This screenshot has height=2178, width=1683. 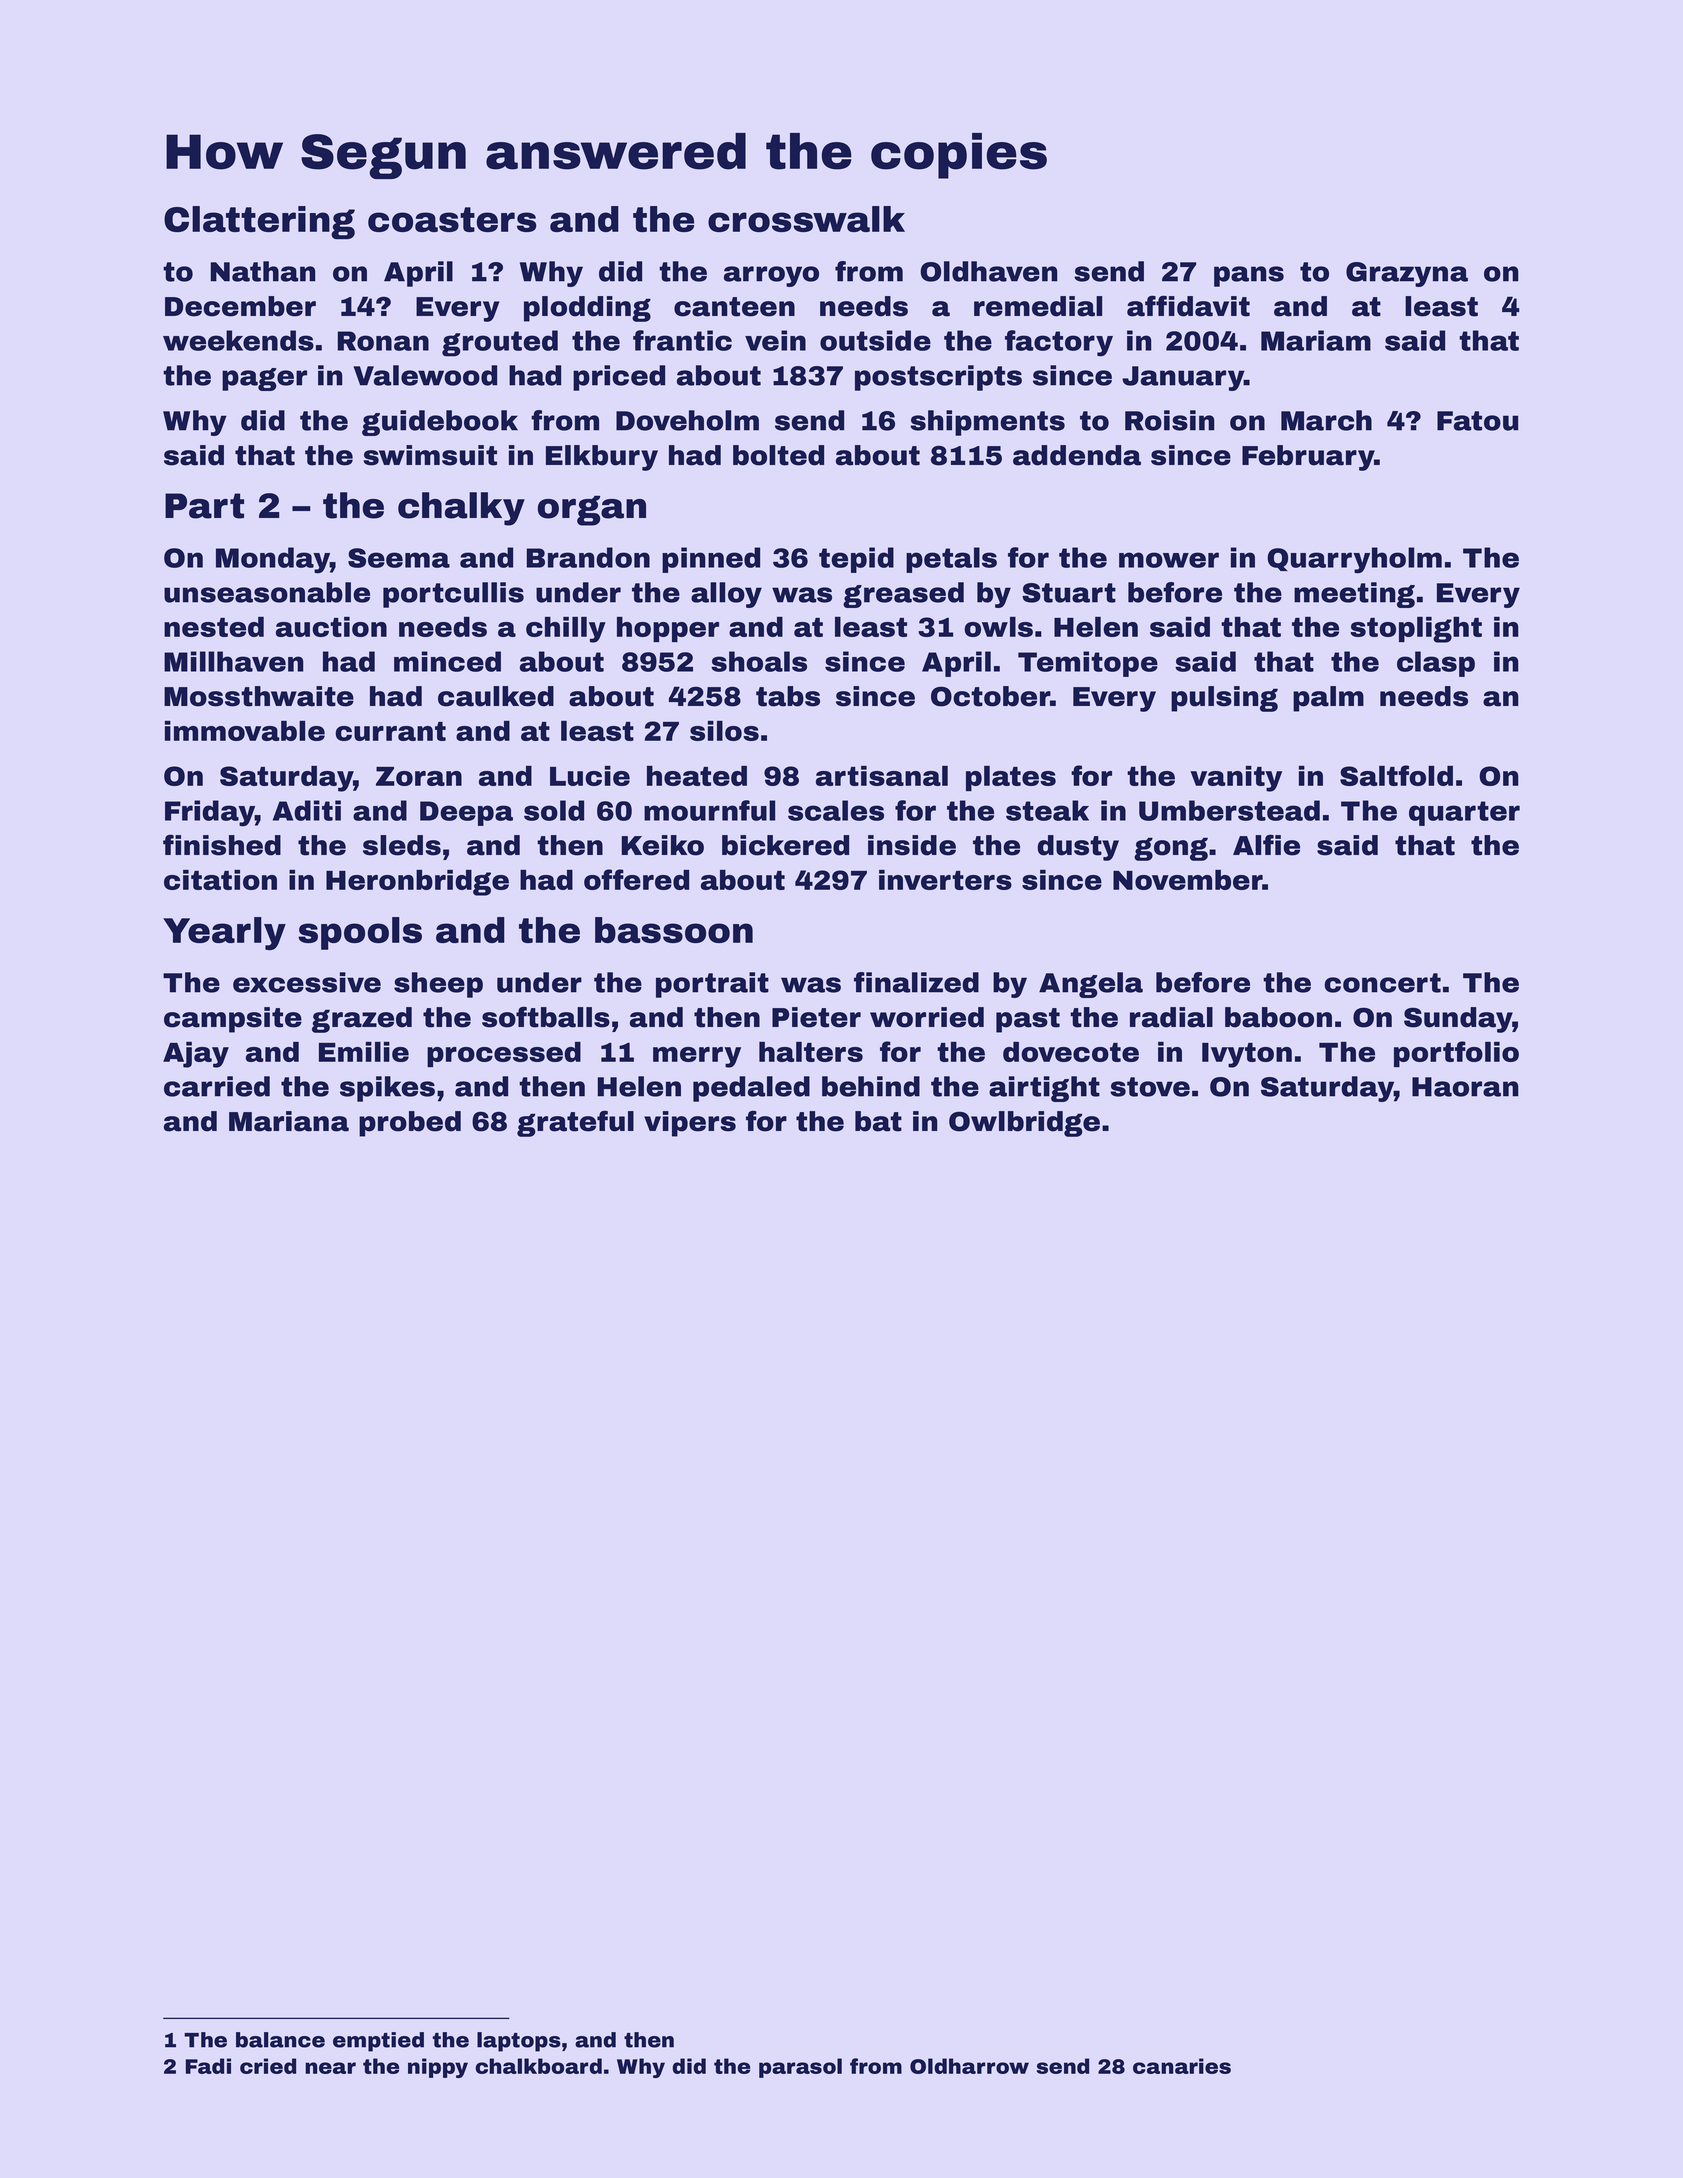 I want to click on Millhaven, so click(x=234, y=661).
